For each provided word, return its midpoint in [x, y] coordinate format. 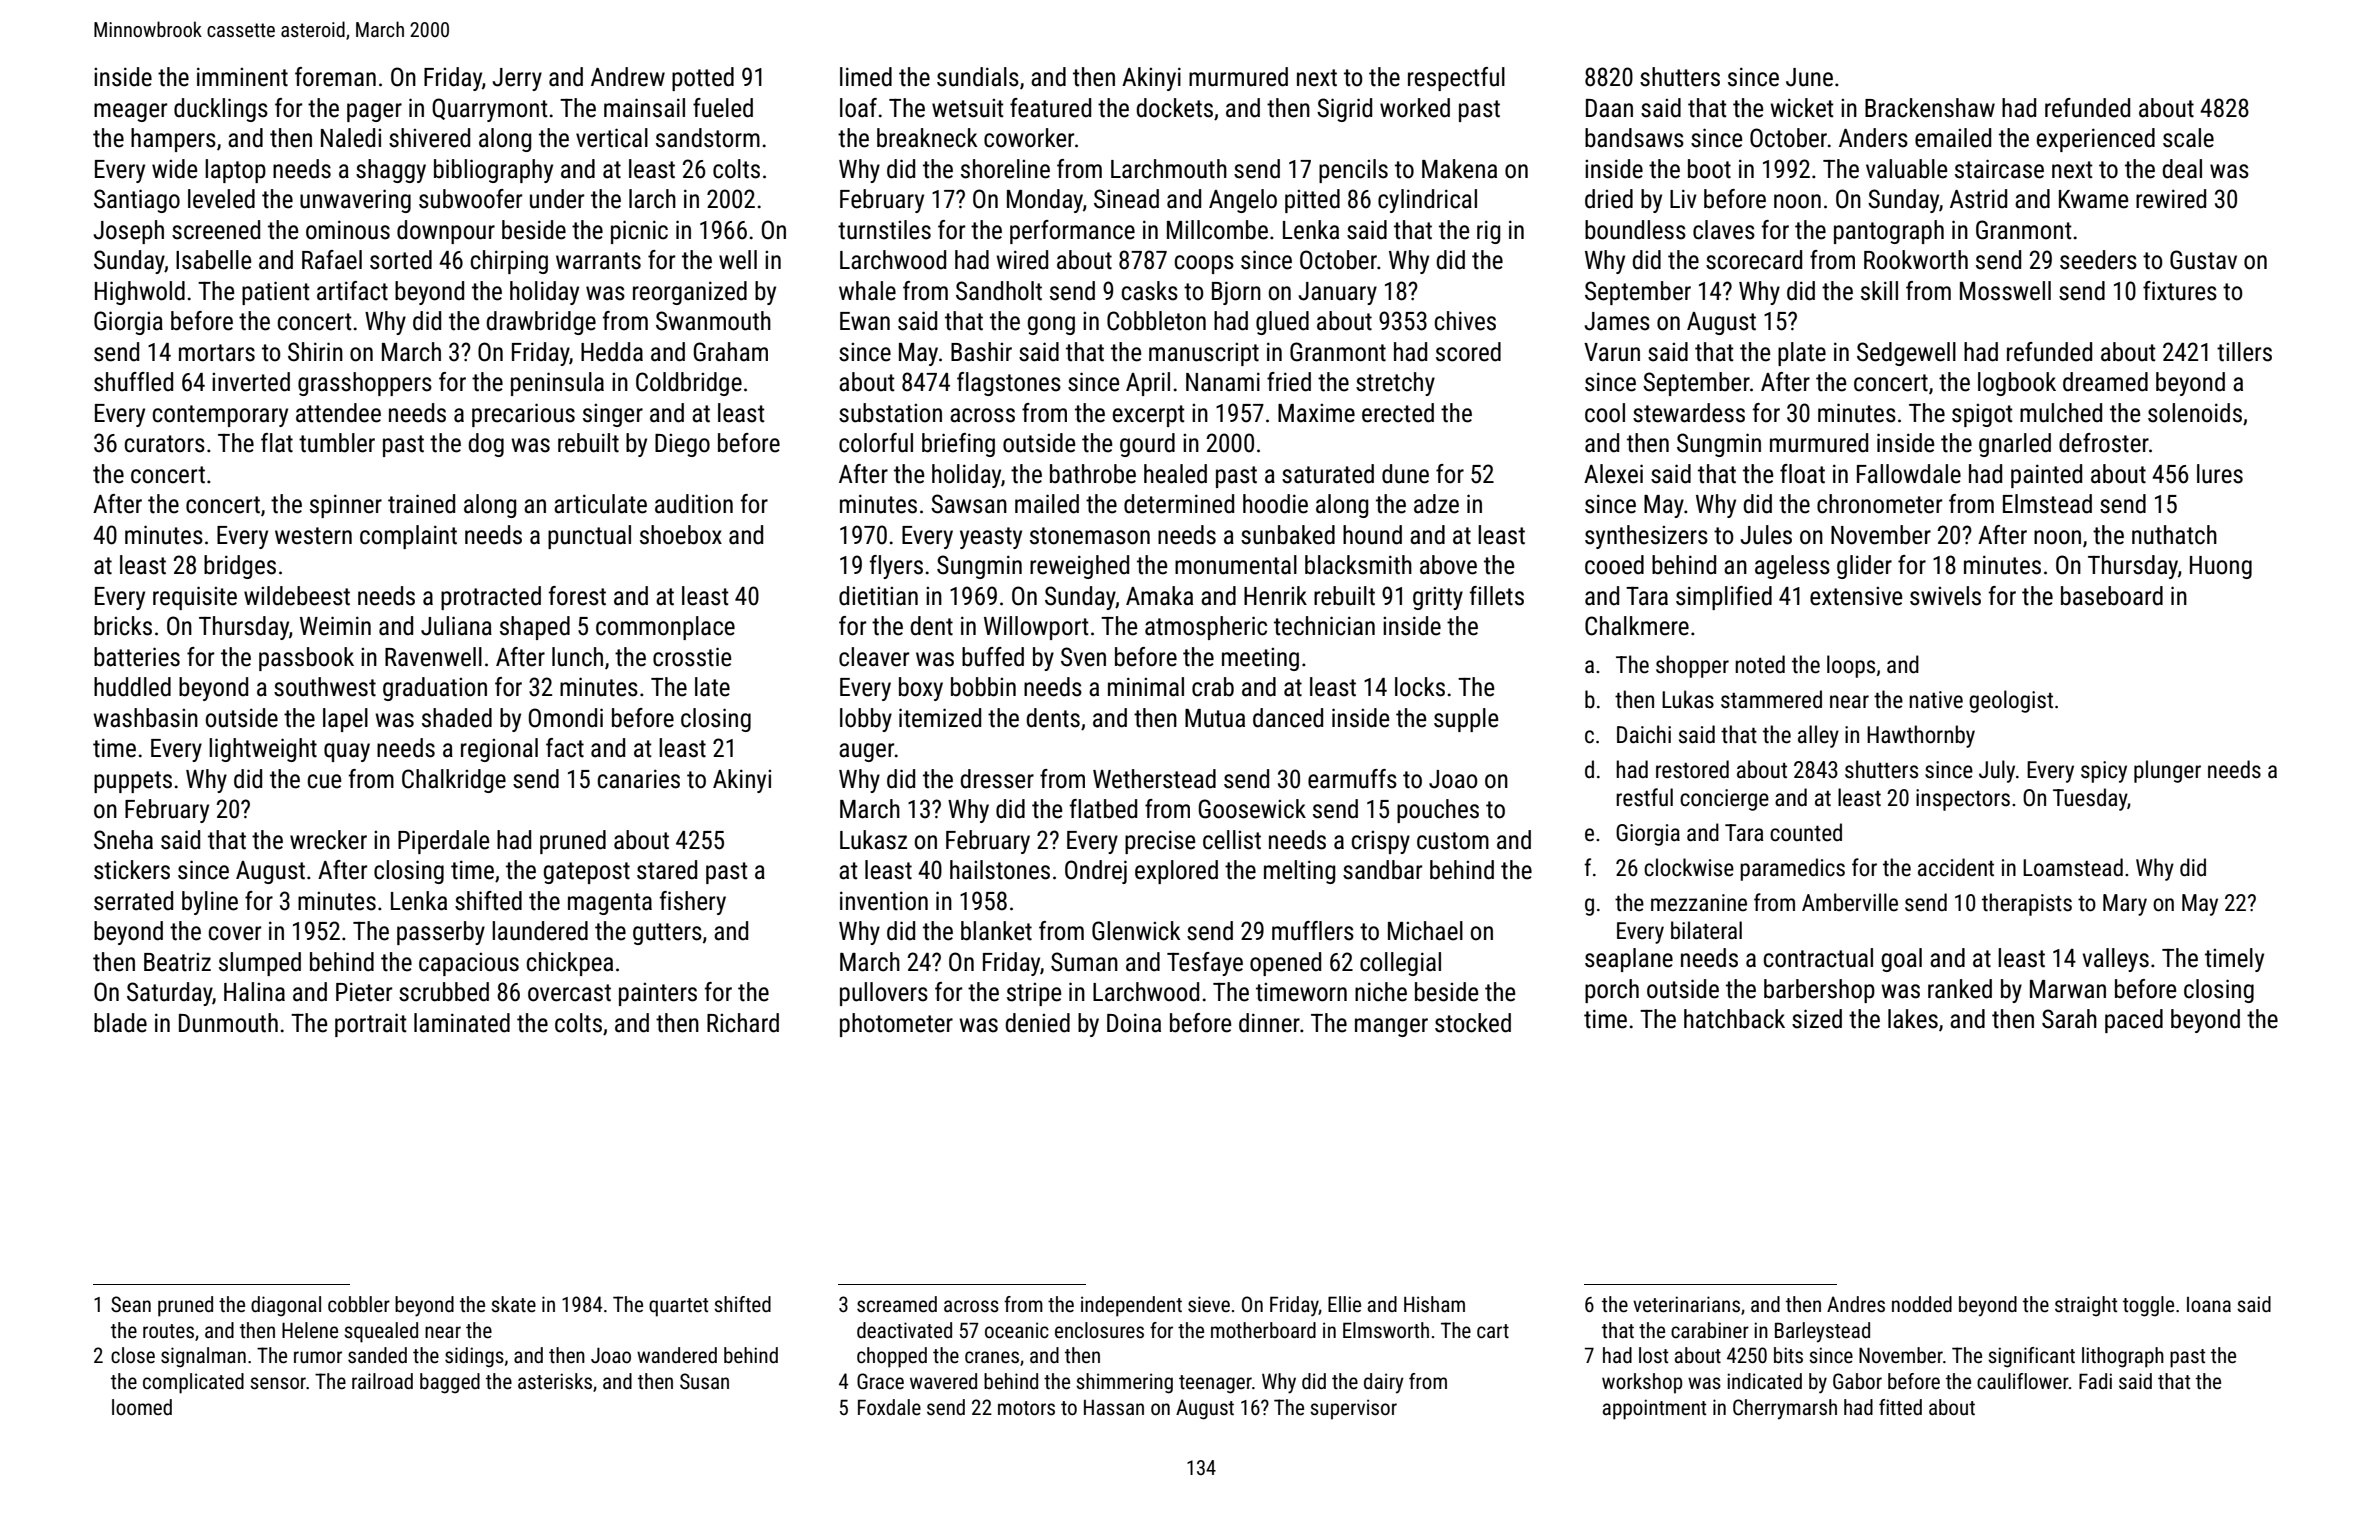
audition [694, 504]
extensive [1856, 596]
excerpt [1149, 416]
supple [1466, 720]
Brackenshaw [1930, 108]
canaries [639, 779]
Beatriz [177, 962]
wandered [677, 1355]
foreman [335, 77]
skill [1879, 291]
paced [2134, 1021]
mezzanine [1699, 903]
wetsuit [968, 108]
